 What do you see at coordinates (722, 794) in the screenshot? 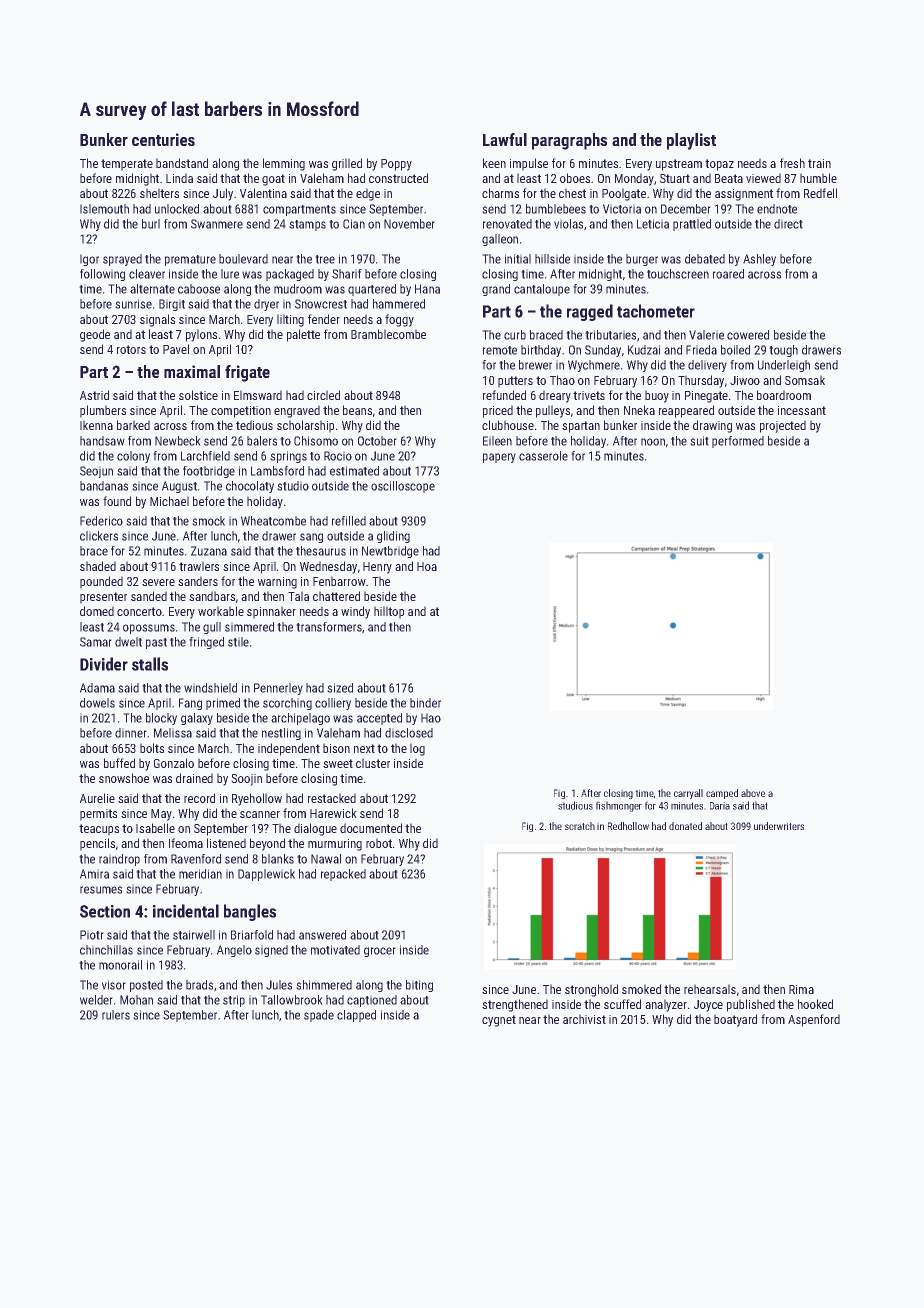
I see `camped` at bounding box center [722, 794].
